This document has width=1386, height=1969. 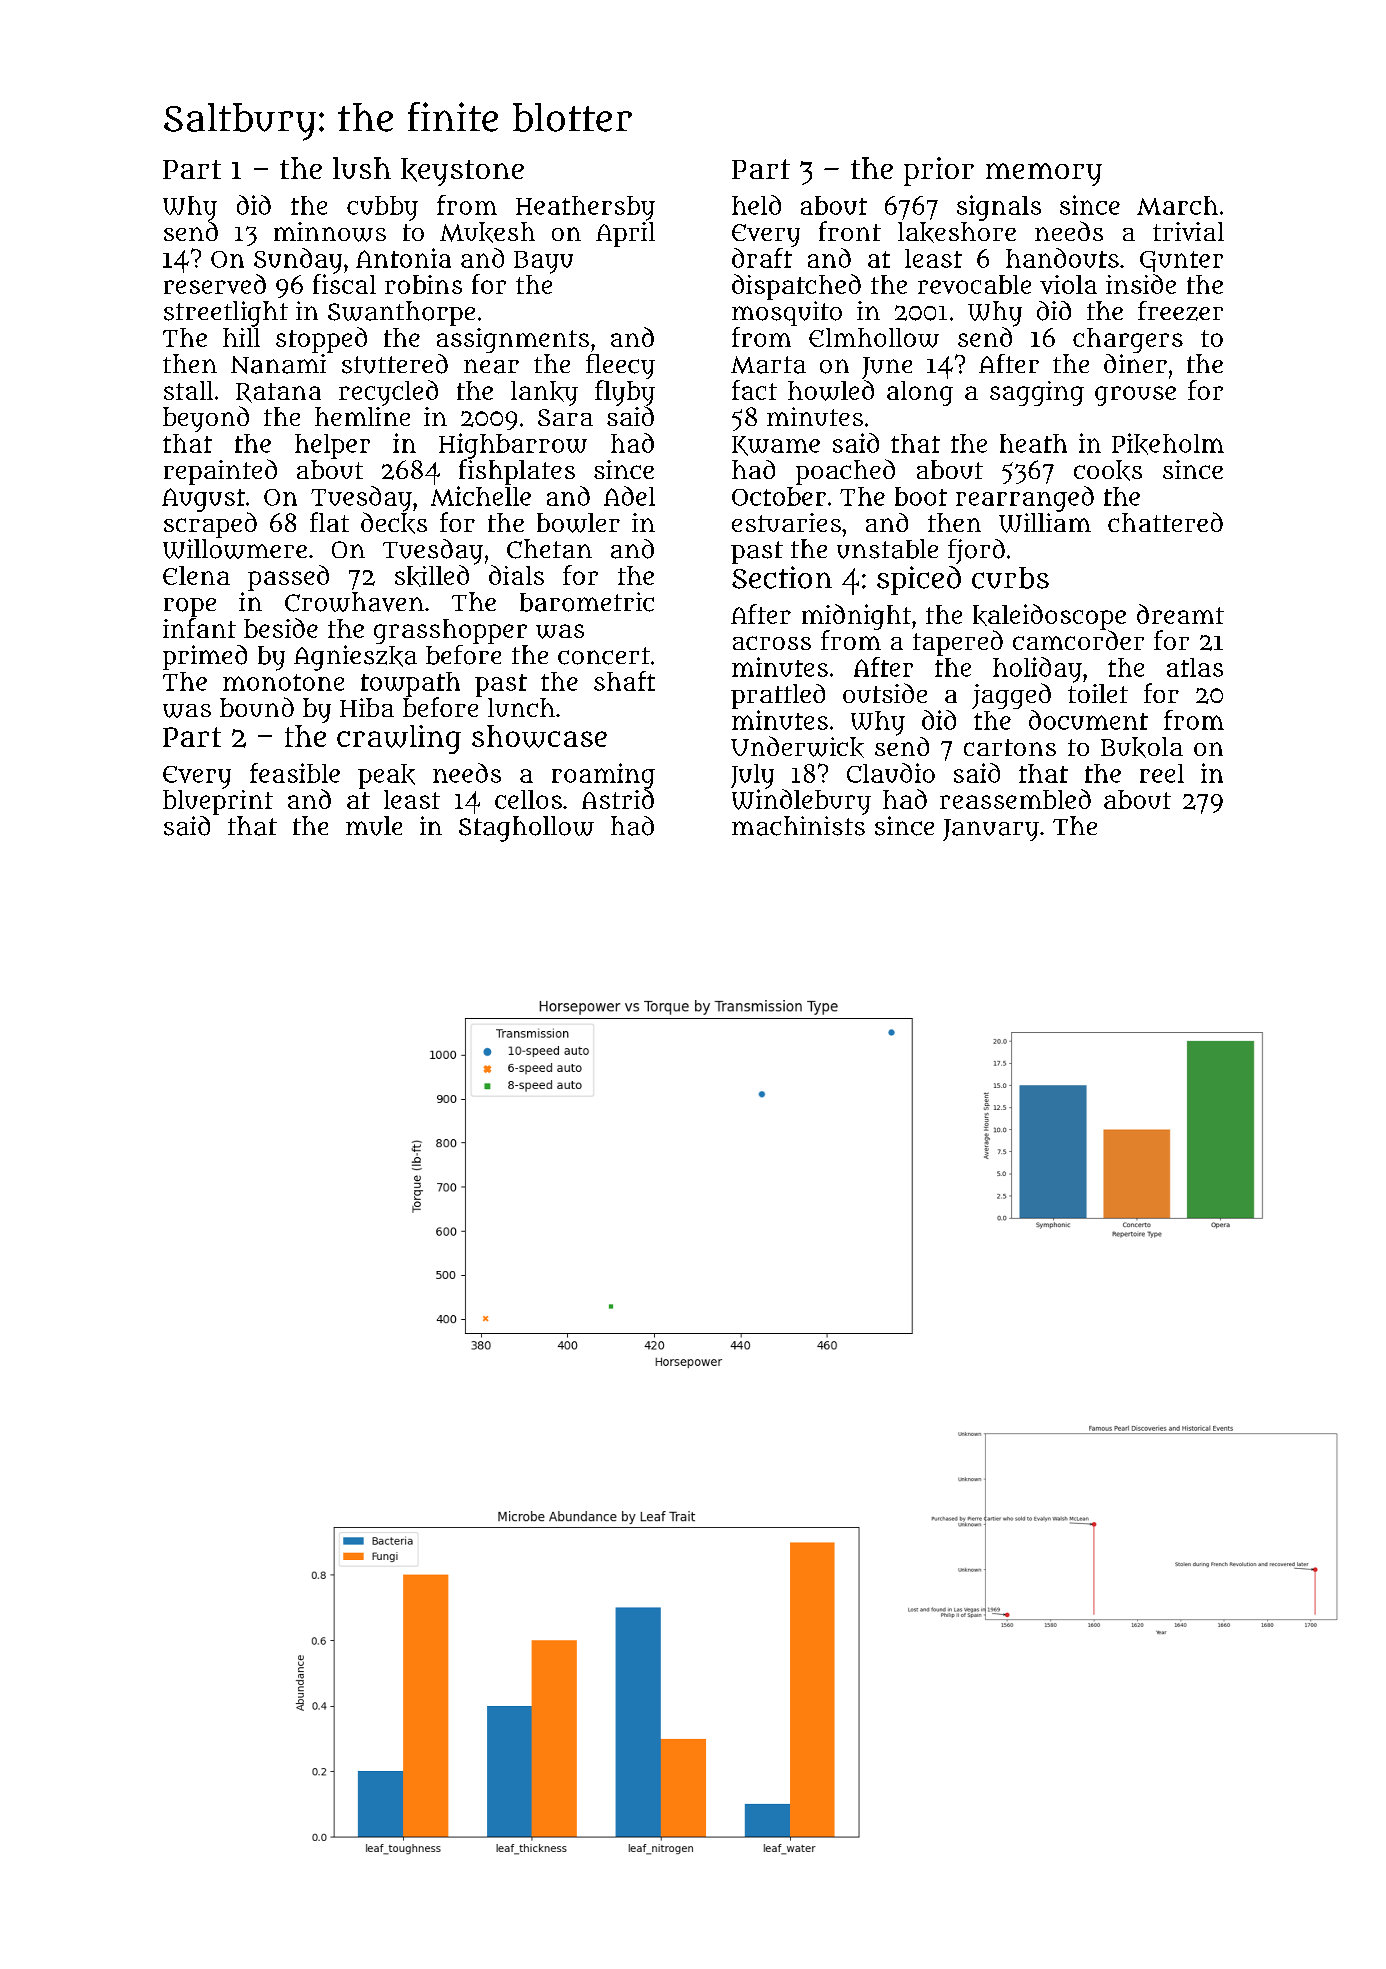 What do you see at coordinates (374, 826) in the document?
I see `mule` at bounding box center [374, 826].
